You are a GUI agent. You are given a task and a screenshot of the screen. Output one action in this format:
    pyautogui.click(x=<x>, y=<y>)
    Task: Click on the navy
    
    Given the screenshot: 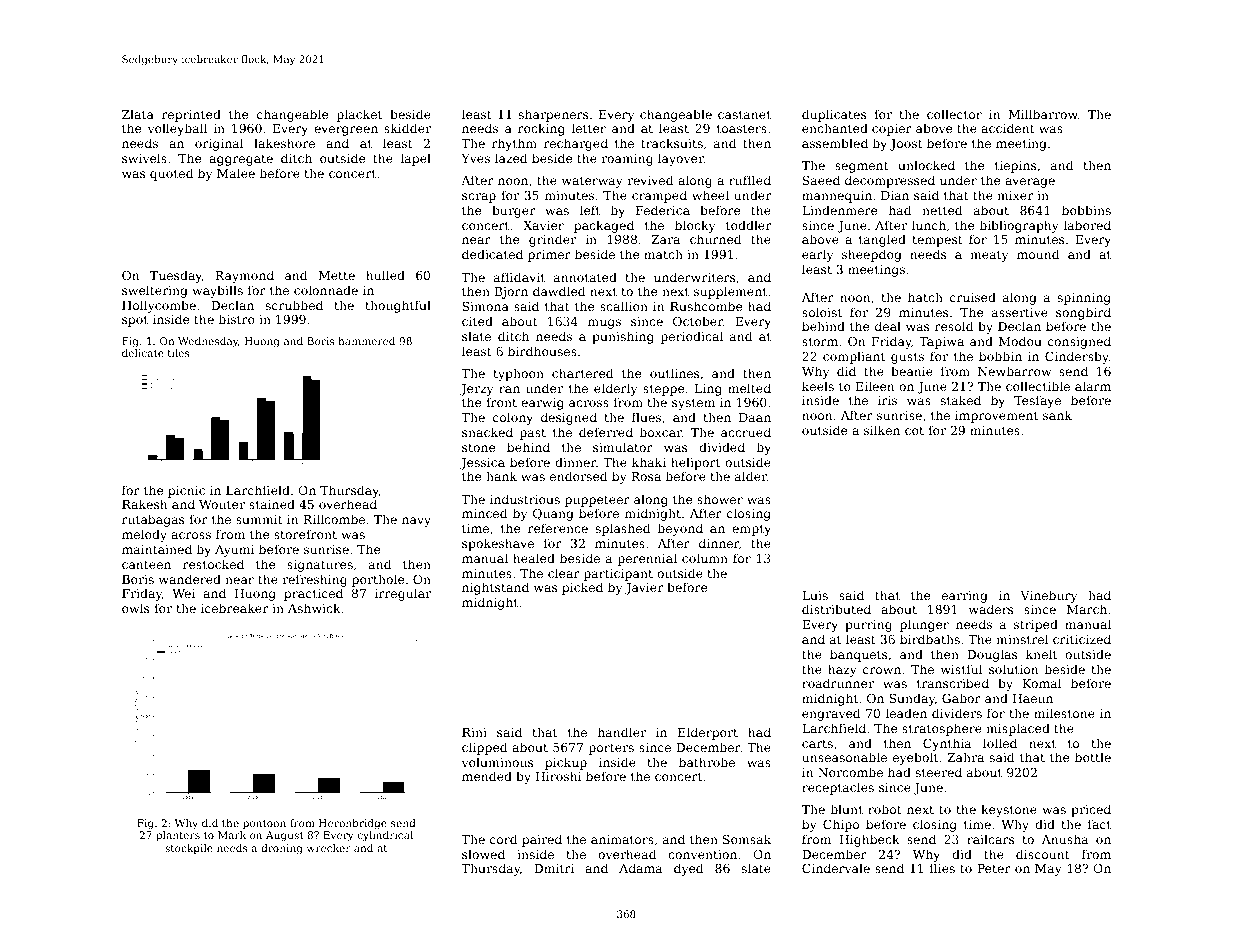 What is the action you would take?
    pyautogui.click(x=416, y=522)
